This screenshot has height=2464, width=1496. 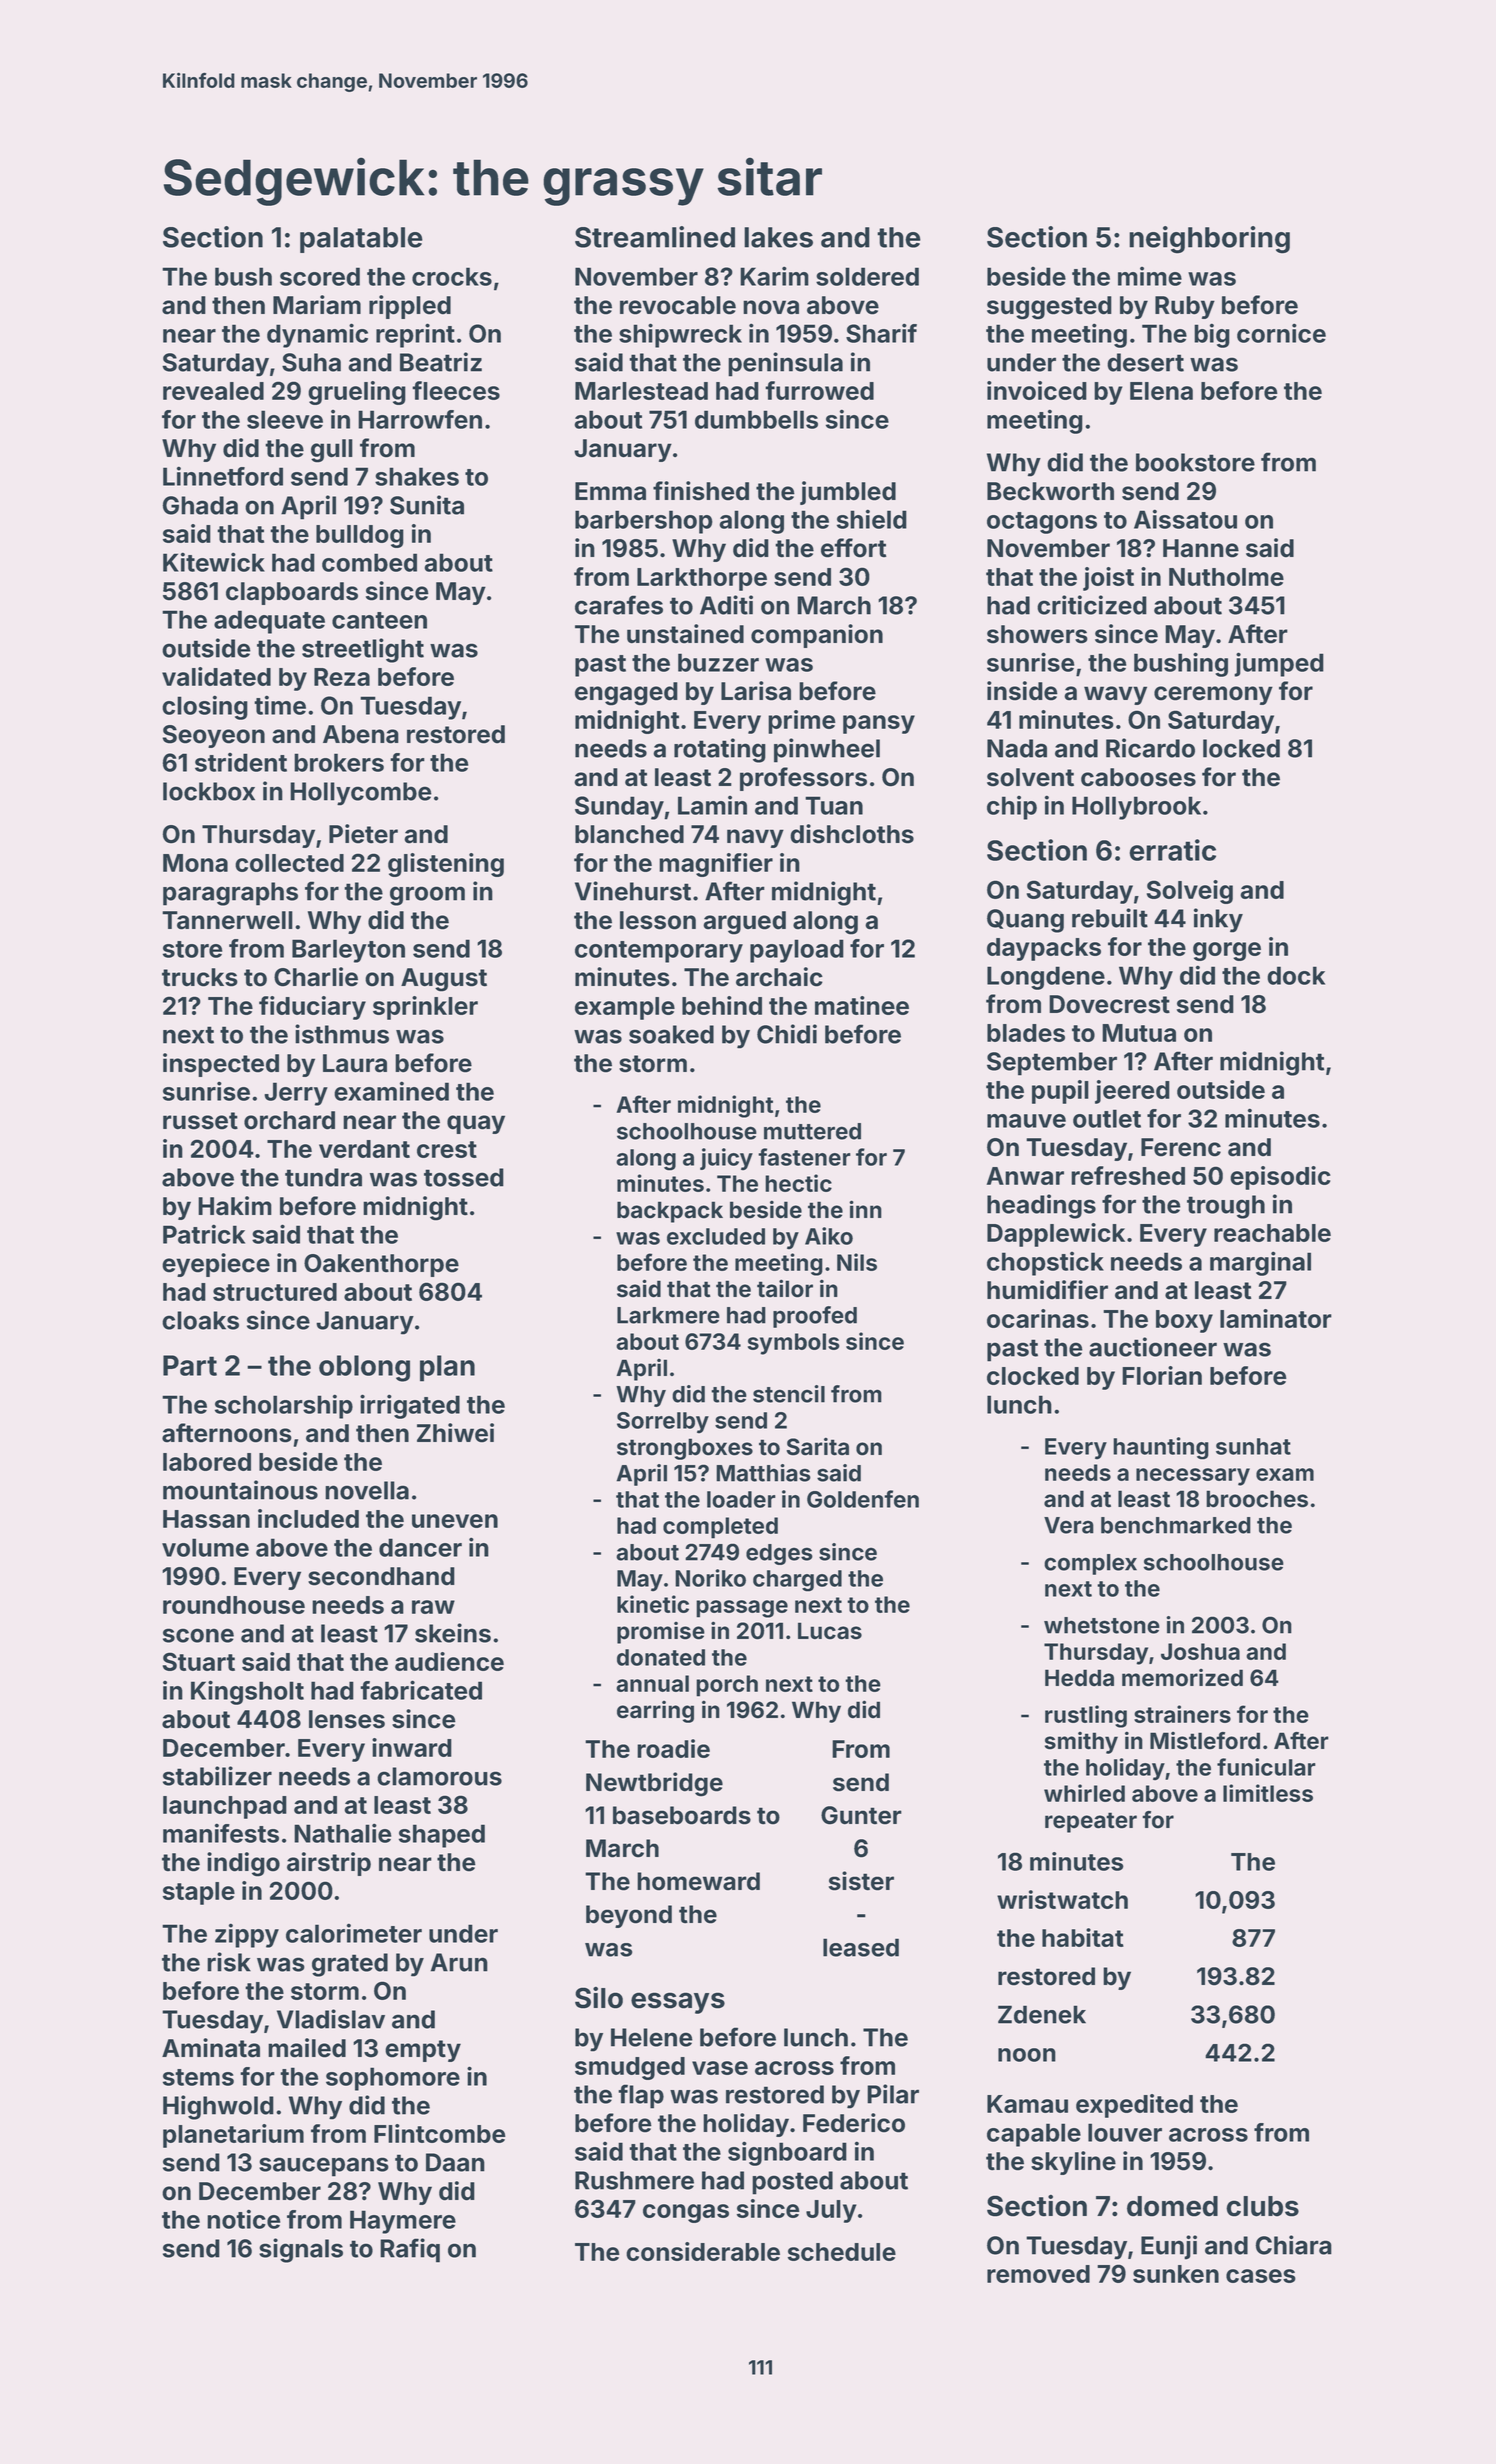 I want to click on muttered, so click(x=812, y=1131).
